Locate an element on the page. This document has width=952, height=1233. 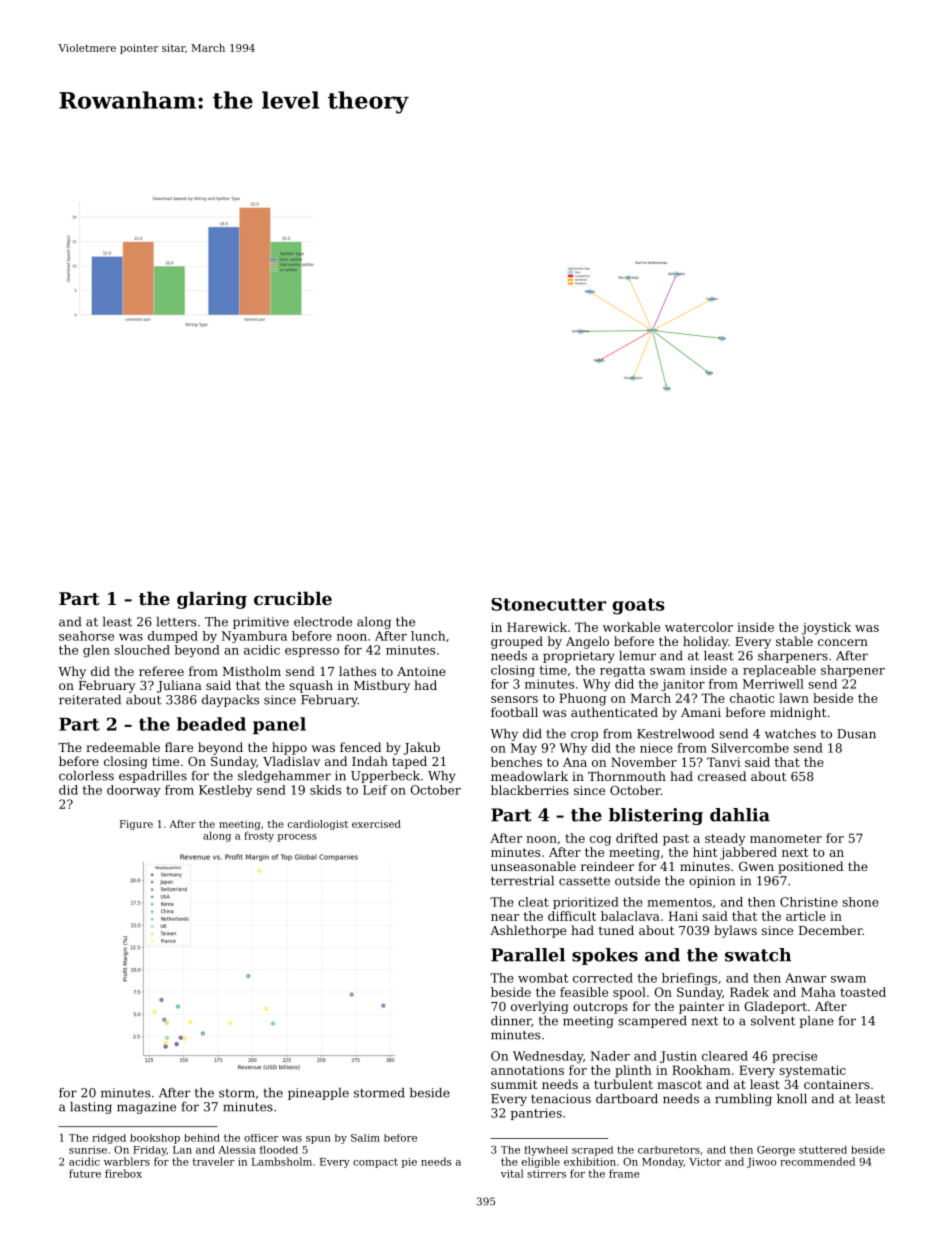
Tanvi is located at coordinates (724, 762).
